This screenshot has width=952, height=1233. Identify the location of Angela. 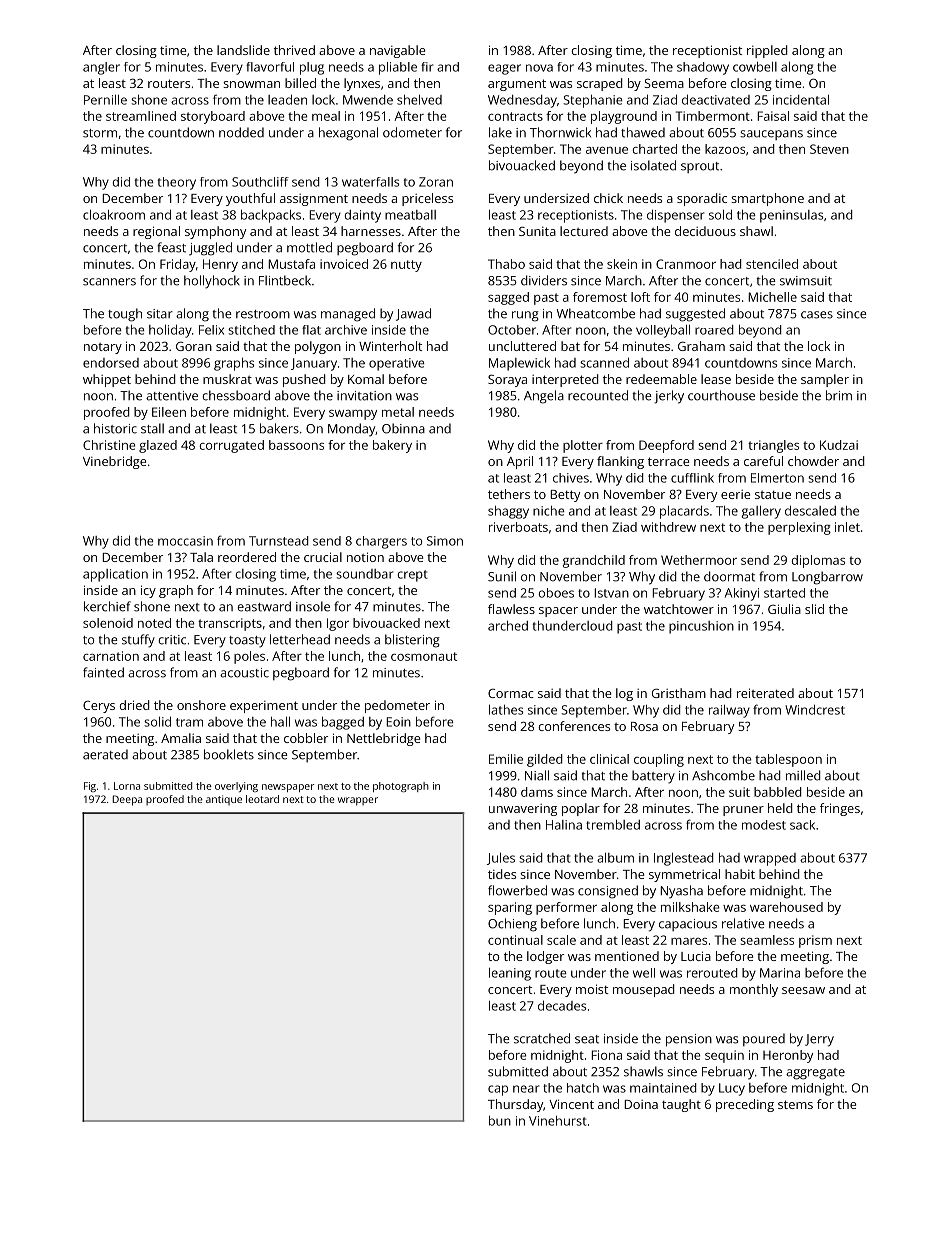
(544, 397).
